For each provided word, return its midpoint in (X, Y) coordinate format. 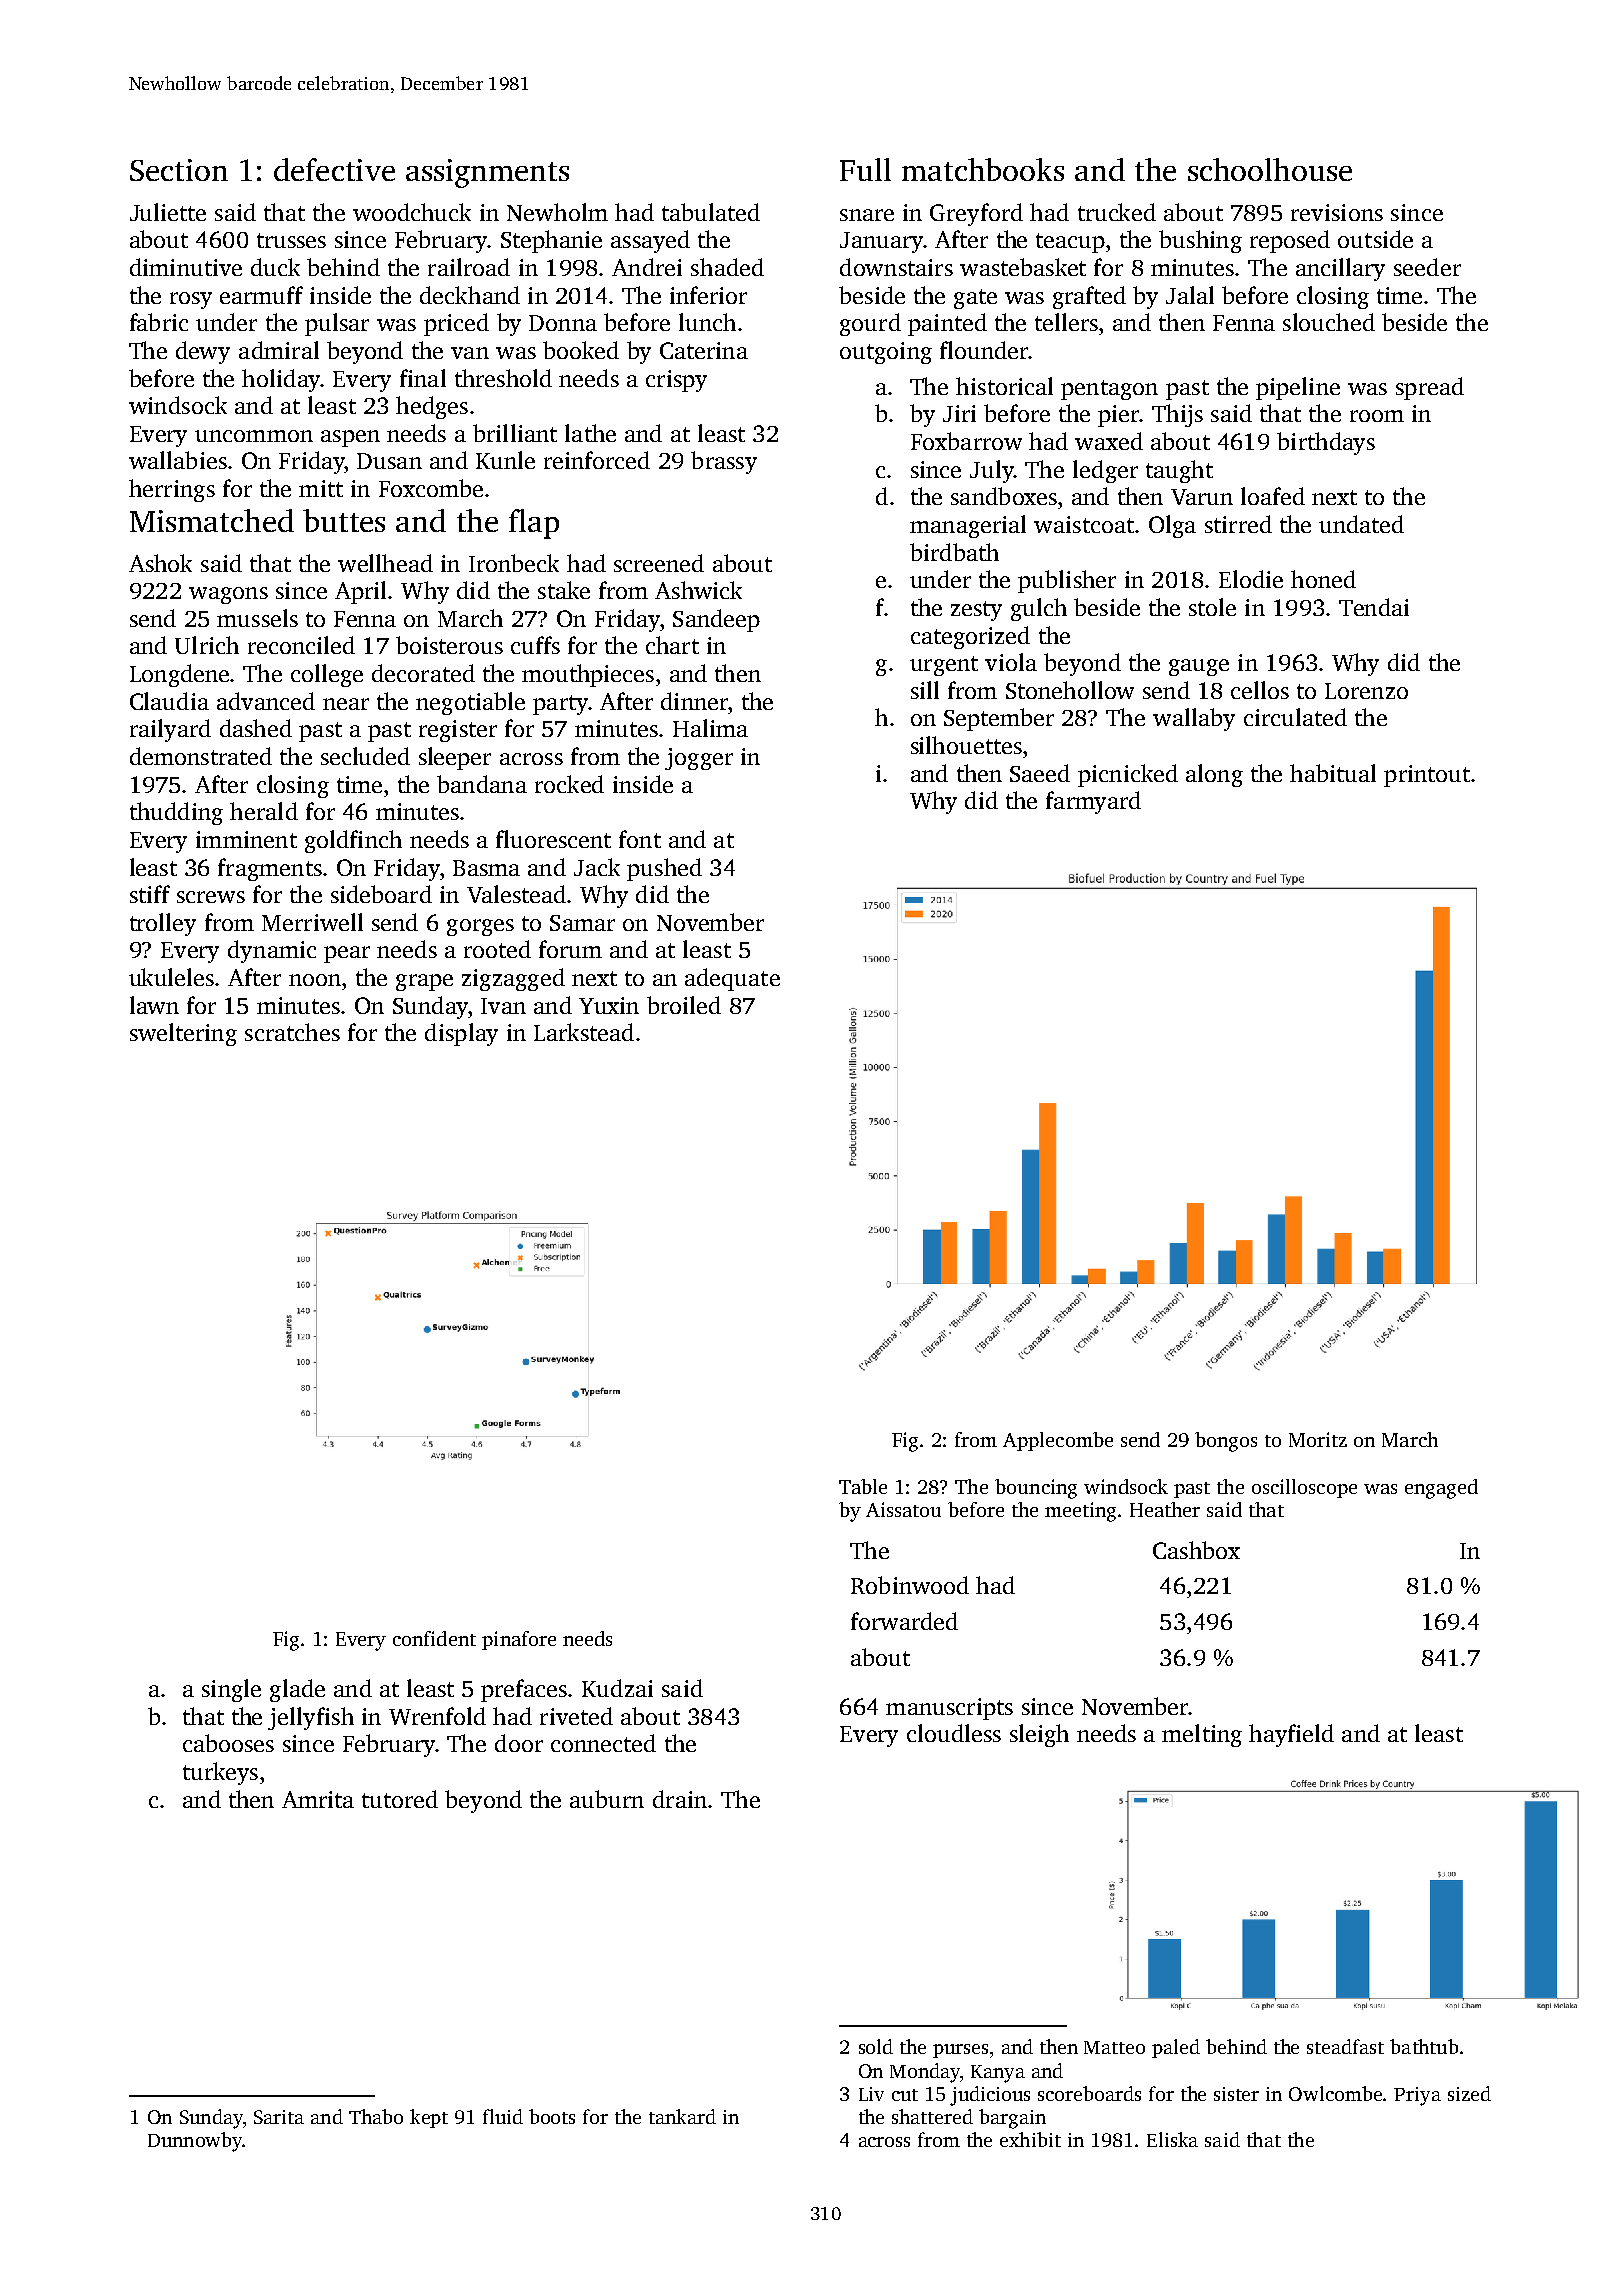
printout (1427, 776)
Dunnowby (195, 2142)
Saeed (1040, 773)
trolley (163, 924)
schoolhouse (1270, 169)
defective (334, 169)
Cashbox (1196, 1550)
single (231, 1690)
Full (865, 169)
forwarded (904, 1621)
